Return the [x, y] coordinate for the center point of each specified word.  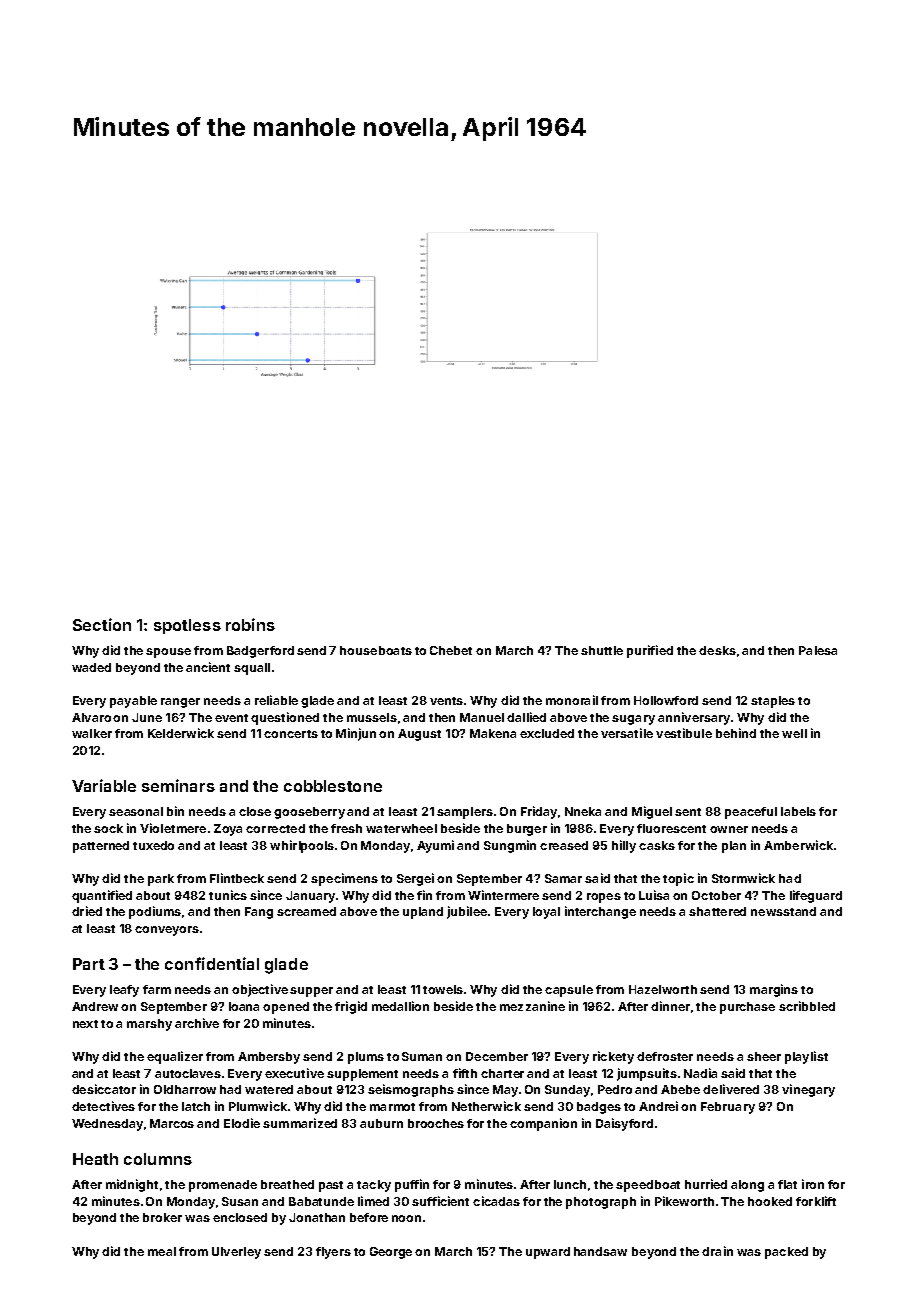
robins [250, 624]
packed [786, 1253]
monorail [572, 700]
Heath [95, 1159]
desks [717, 650]
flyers [333, 1253]
